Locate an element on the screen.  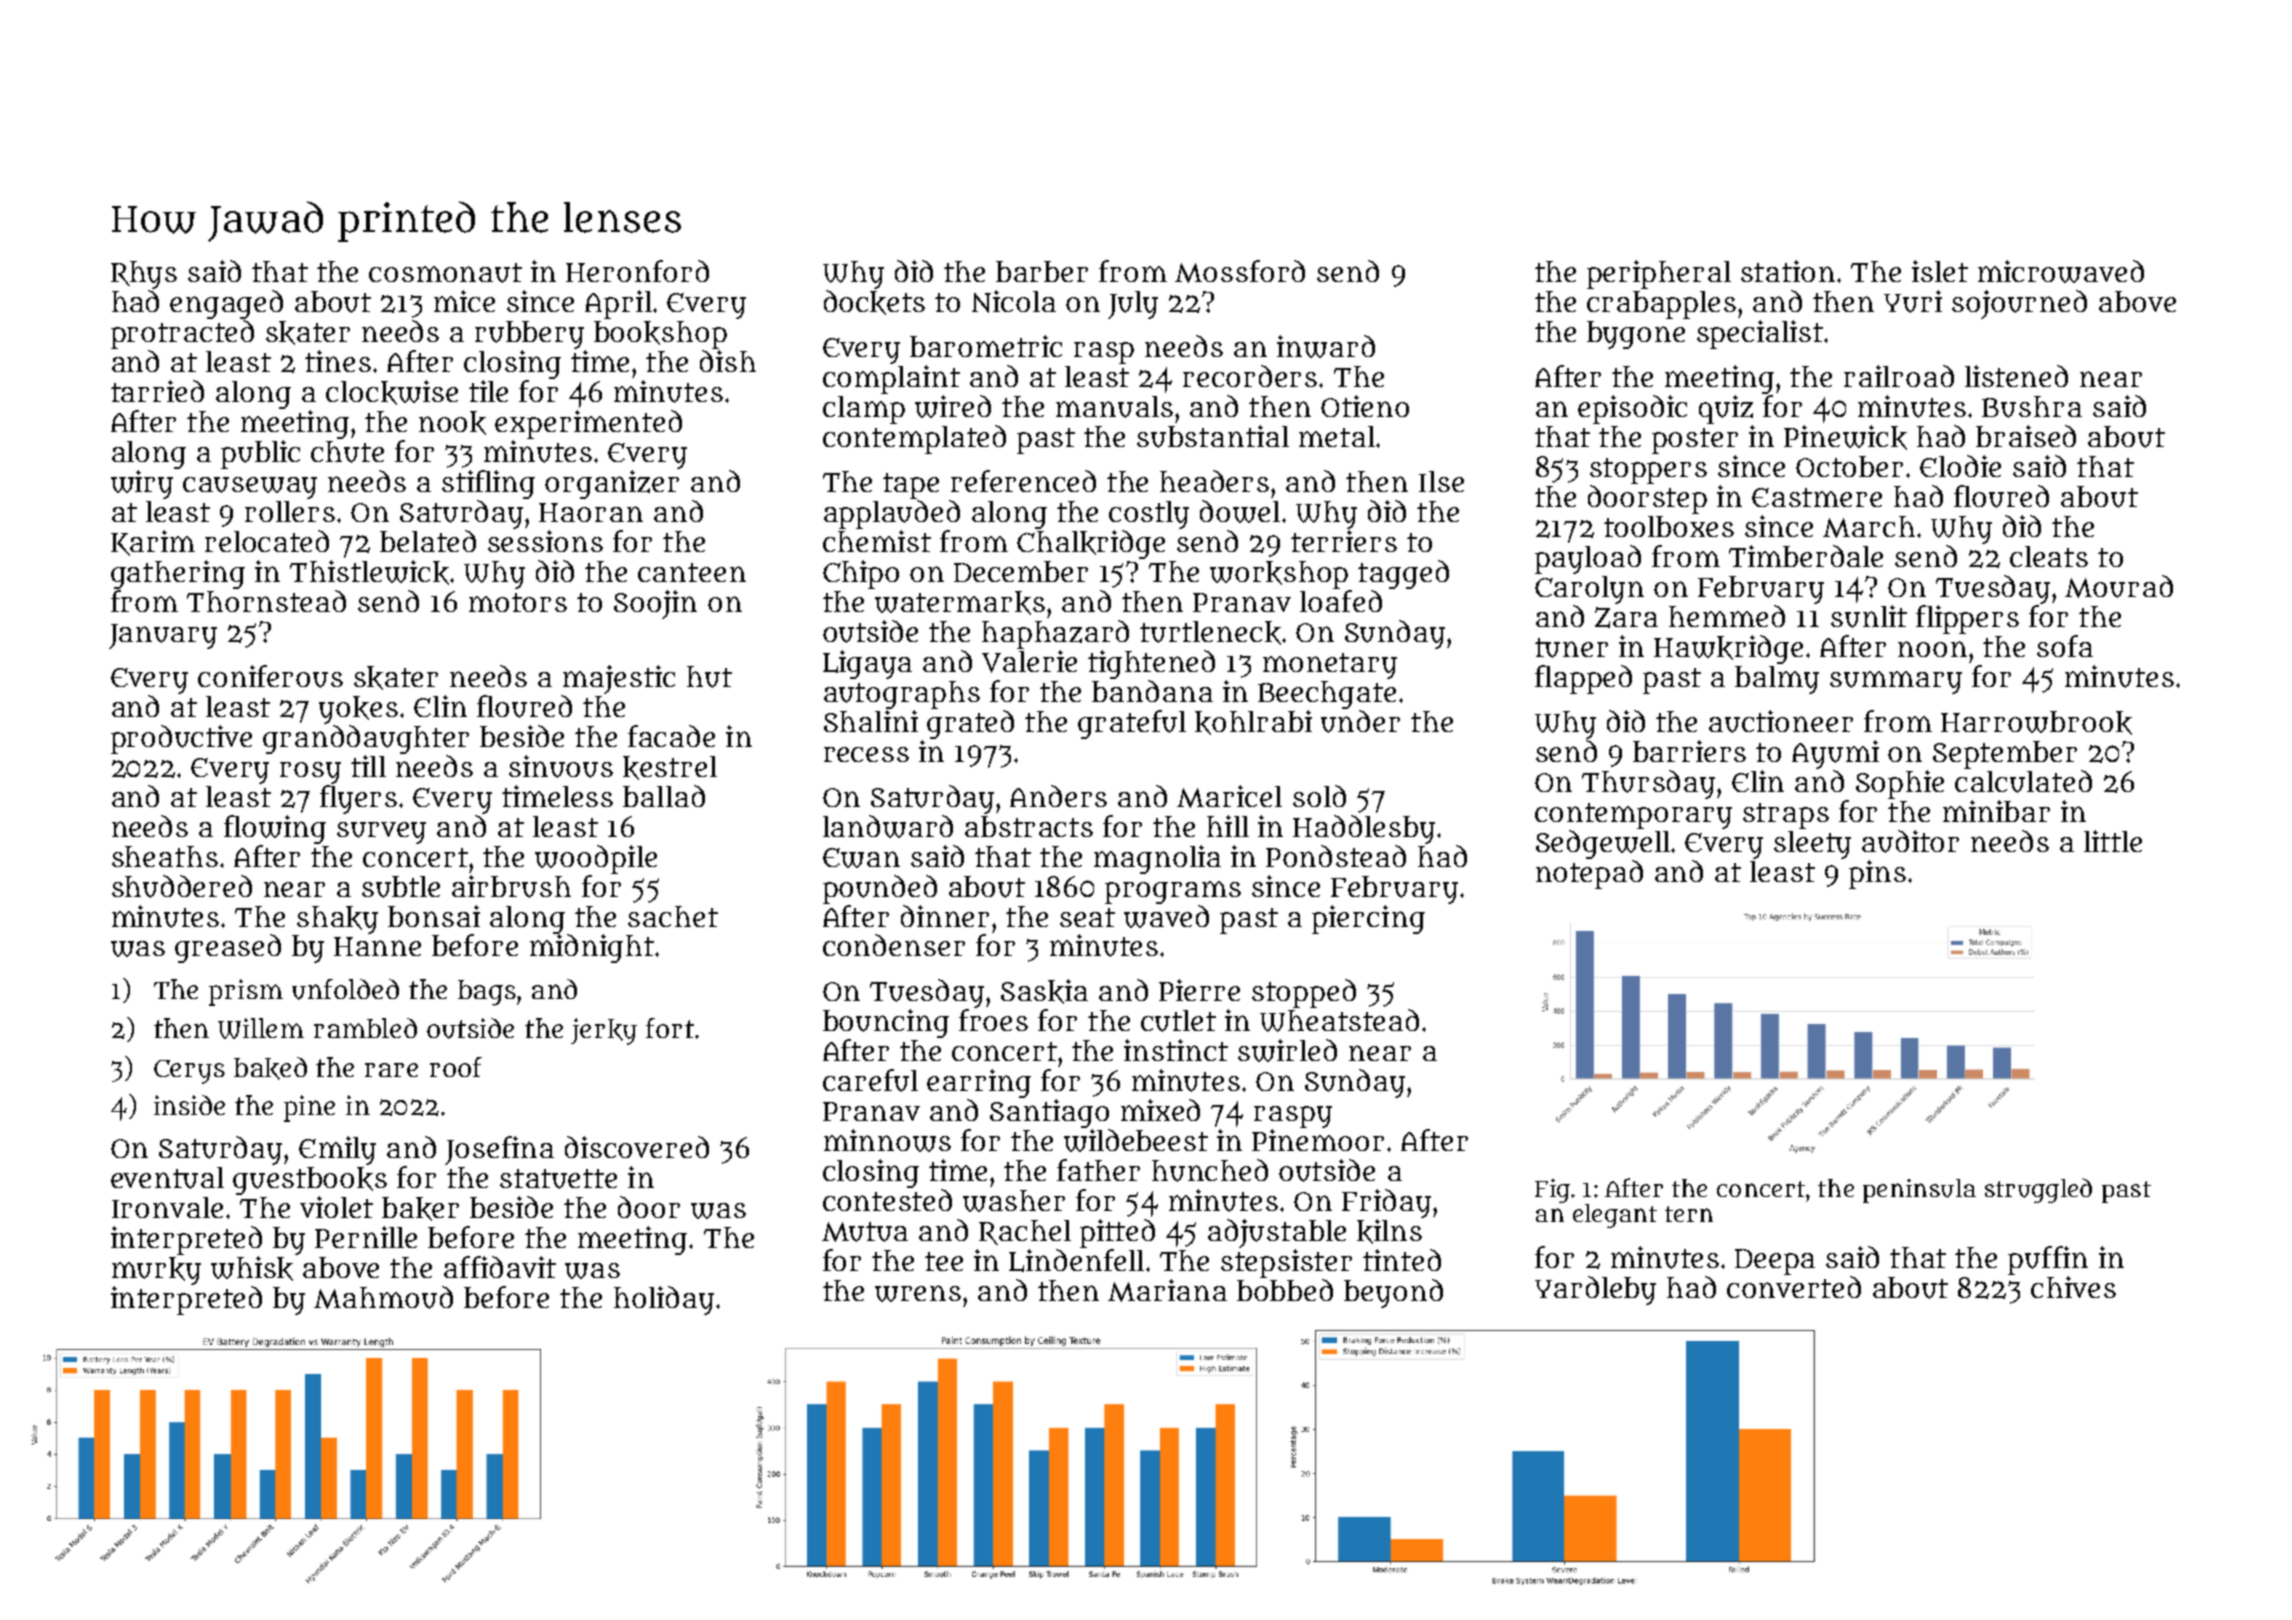
pins is located at coordinates (1877, 874).
